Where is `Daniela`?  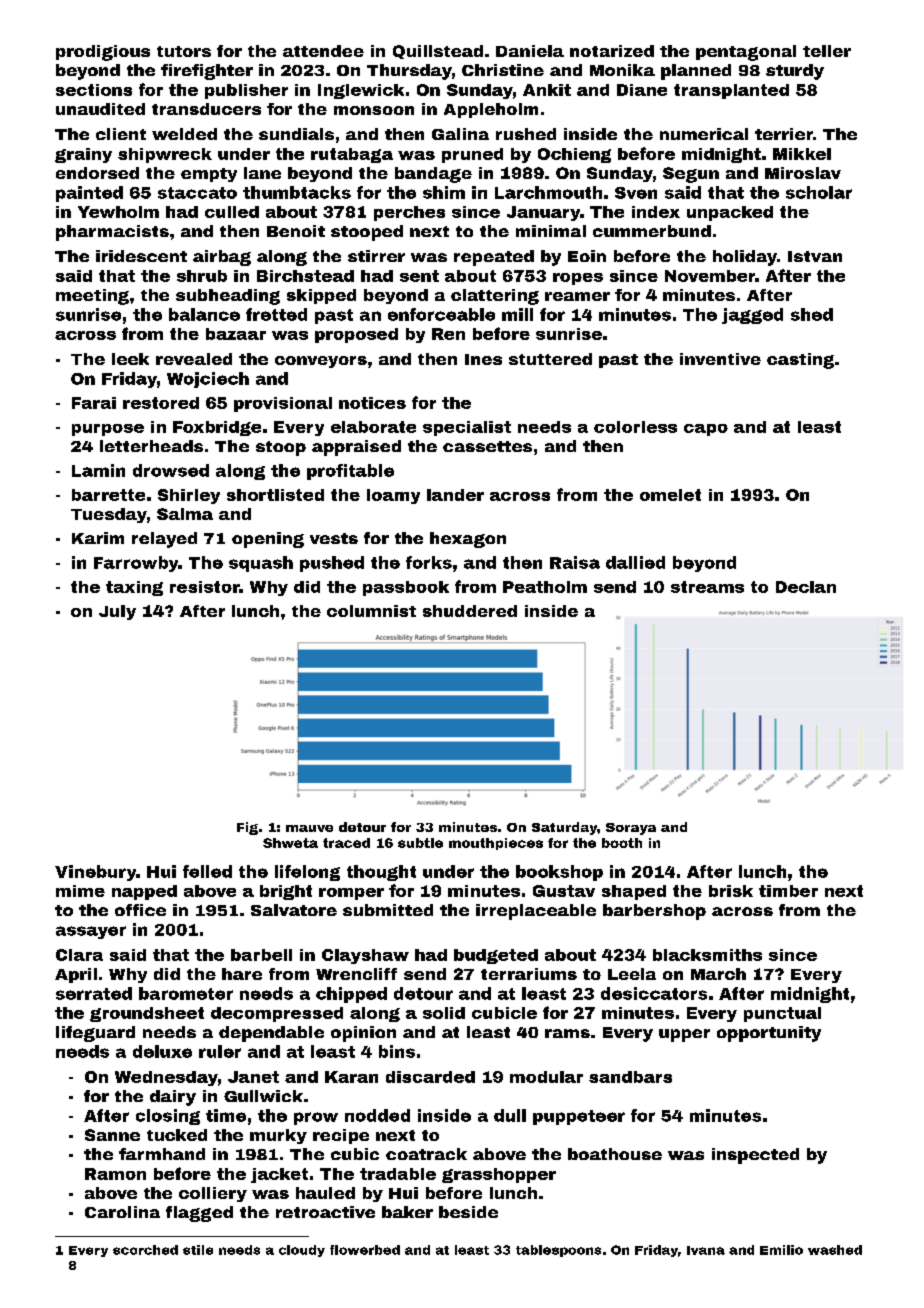 Daniela is located at coordinates (530, 51).
